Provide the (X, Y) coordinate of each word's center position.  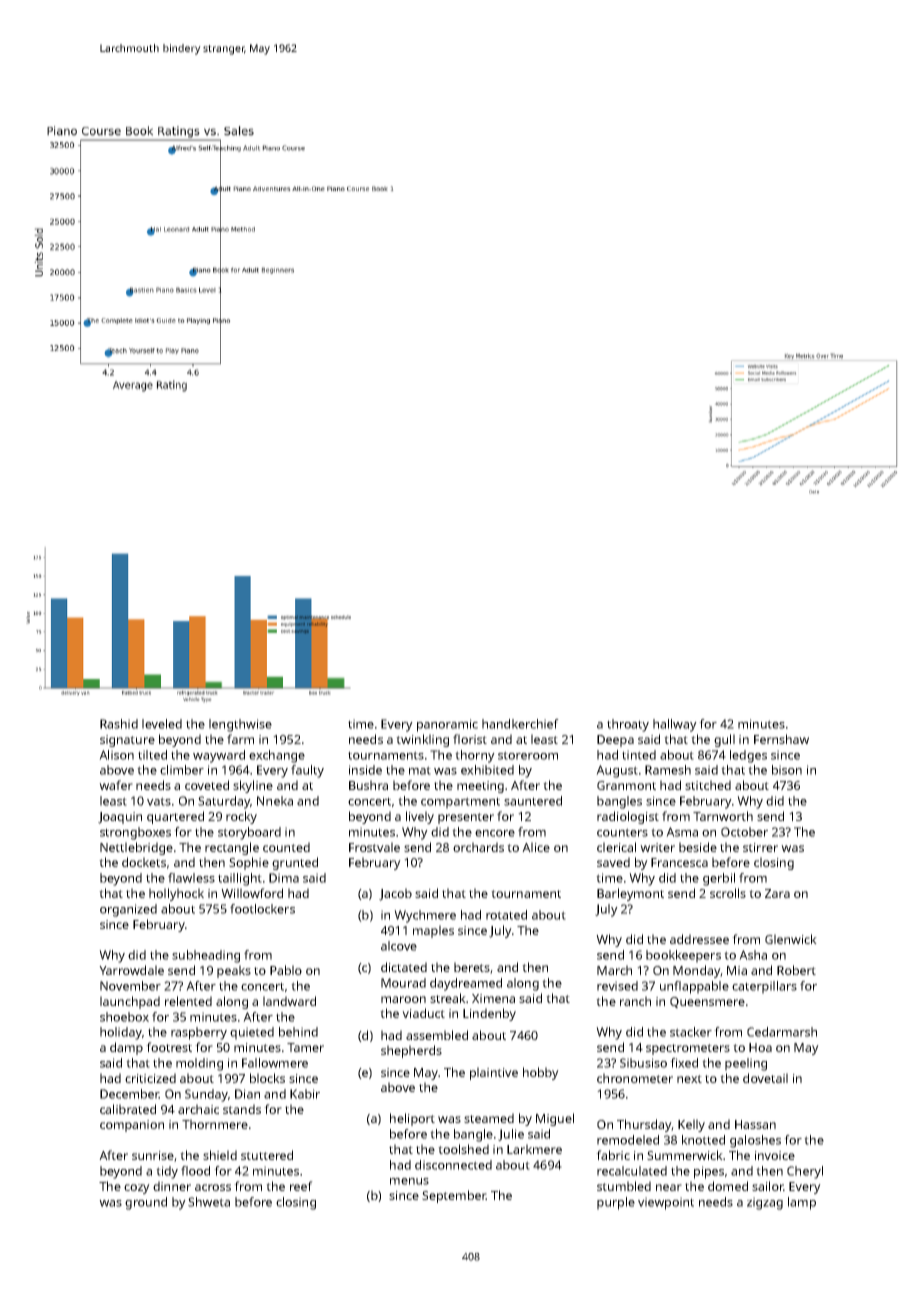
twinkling (422, 740)
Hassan (755, 1124)
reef (301, 1186)
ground (146, 1203)
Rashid (119, 724)
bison (787, 770)
